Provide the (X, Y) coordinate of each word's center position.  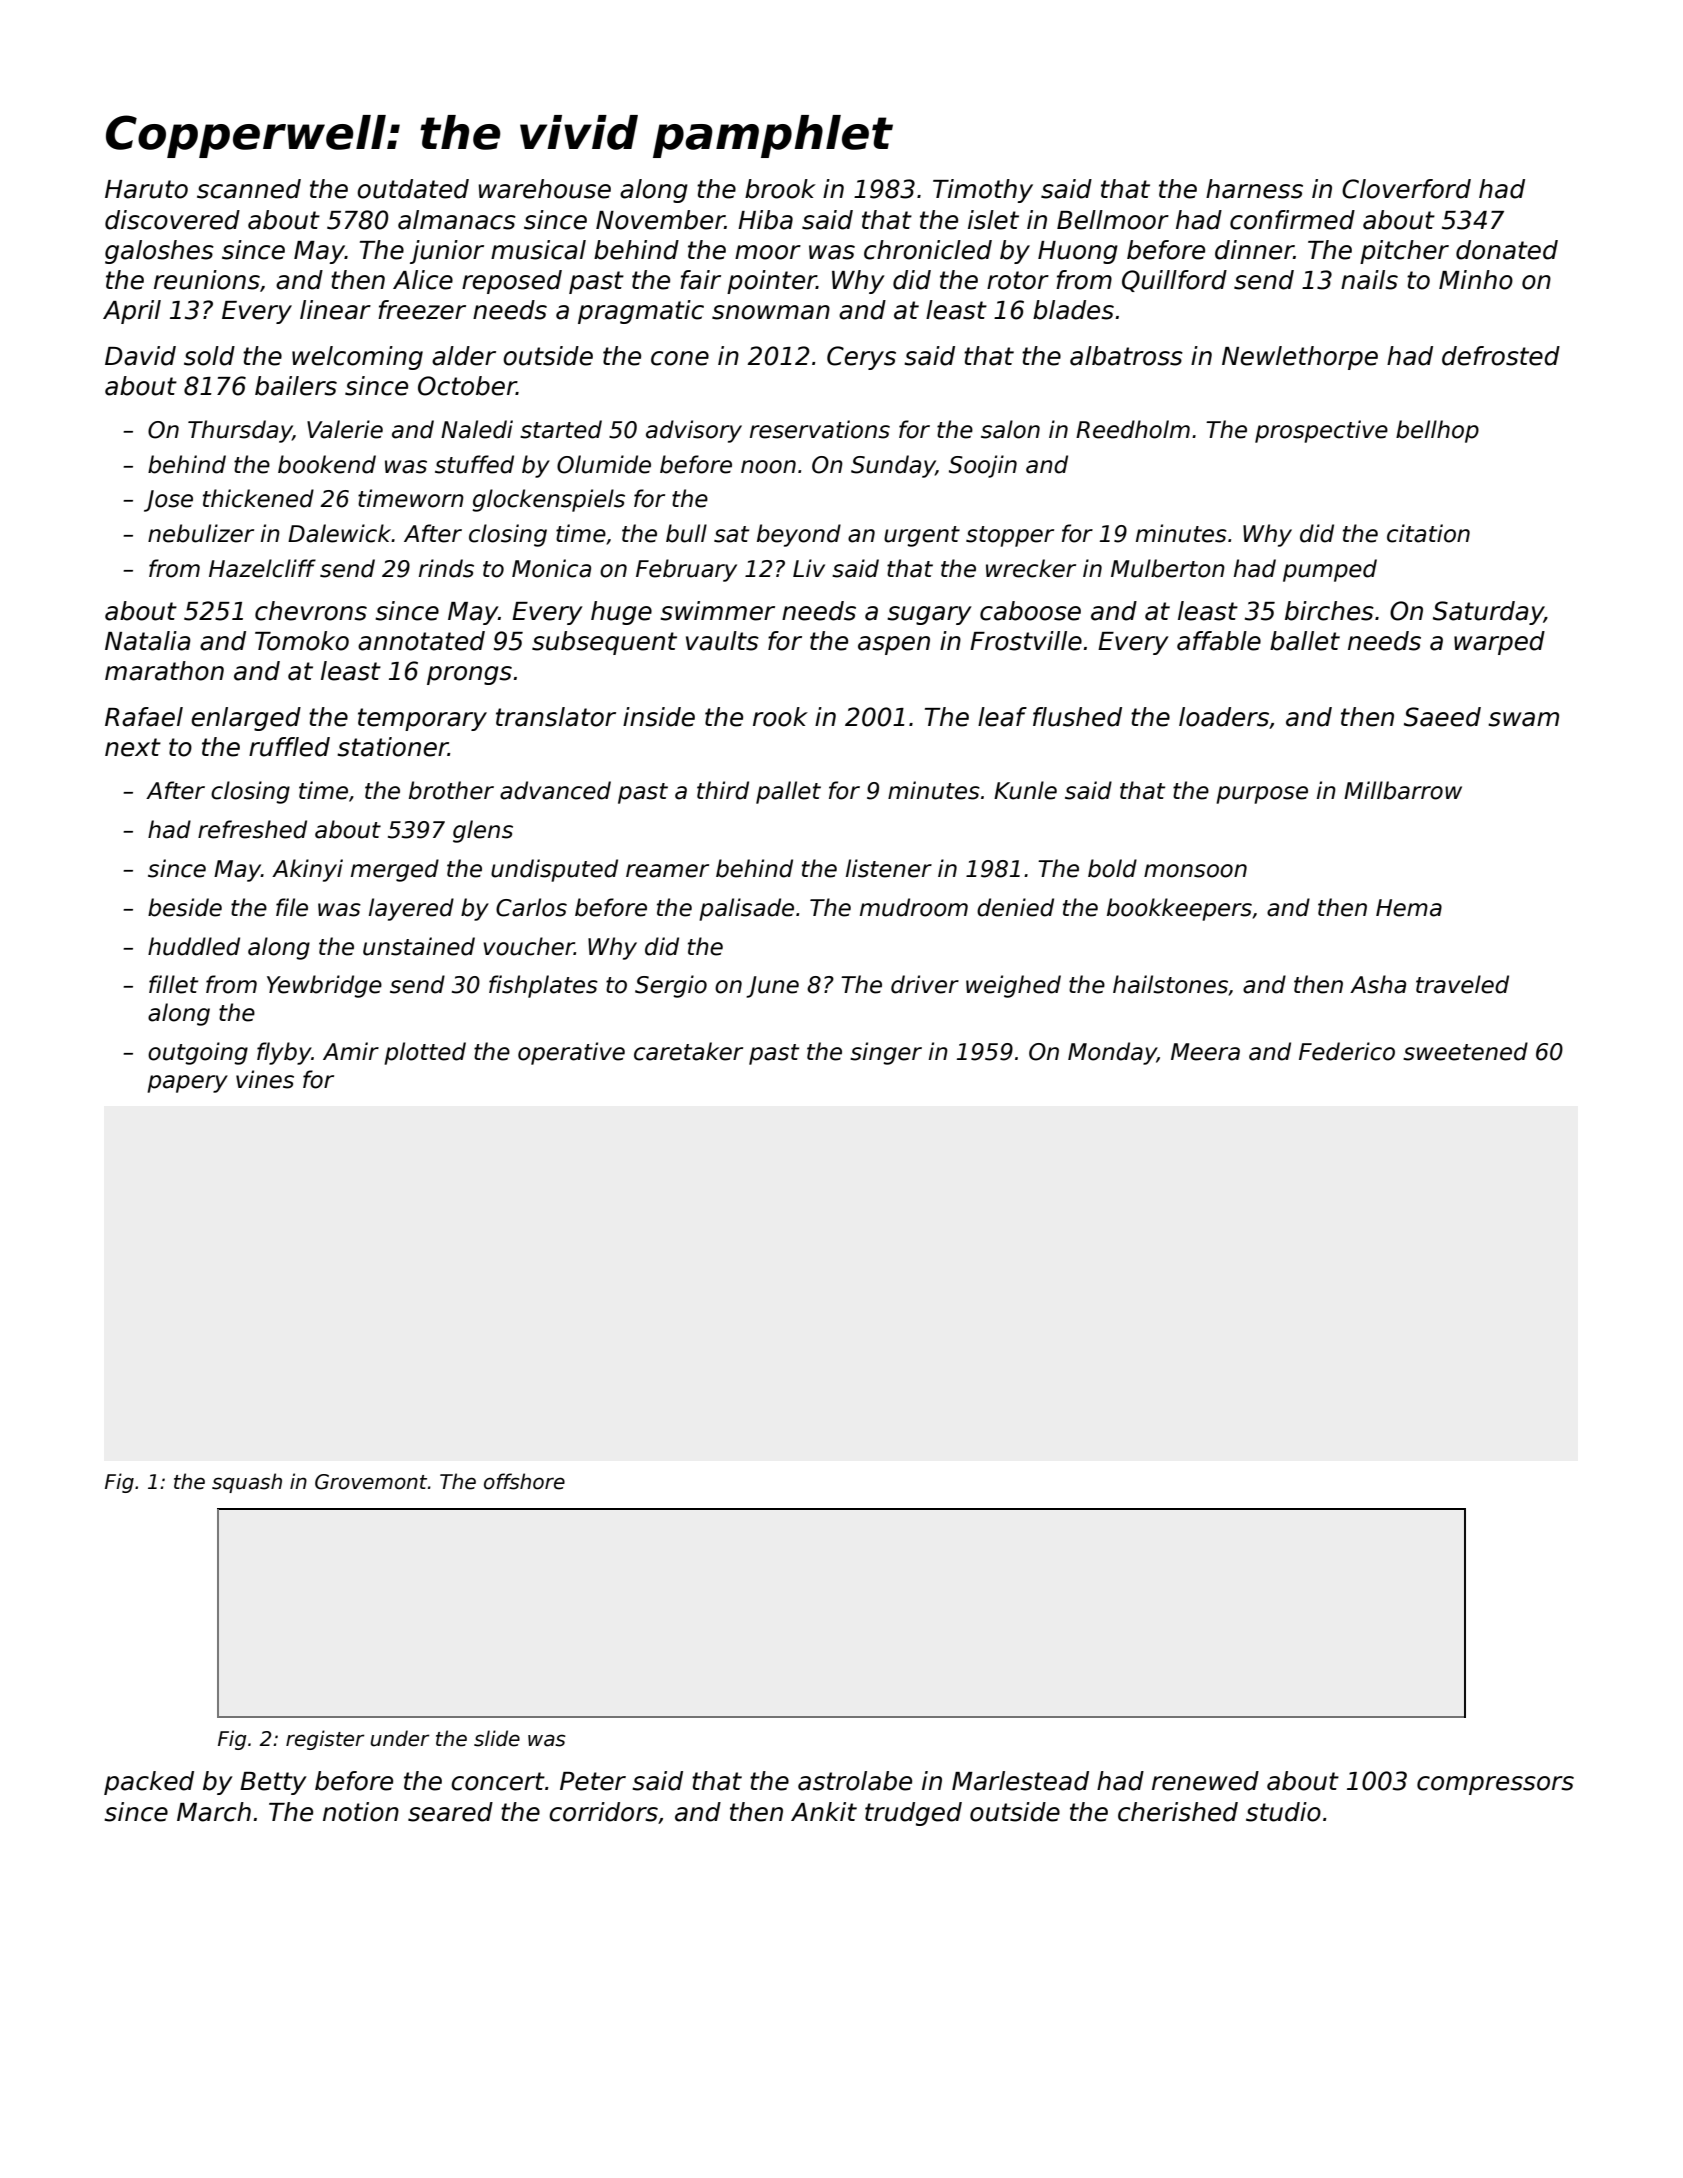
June (772, 987)
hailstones (1170, 984)
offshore (524, 1481)
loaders (1224, 717)
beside (185, 907)
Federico (1347, 1051)
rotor (1018, 280)
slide (497, 1738)
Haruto (146, 189)
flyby (284, 1053)
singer (886, 1053)
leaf (1002, 717)
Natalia (148, 641)
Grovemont (371, 1482)
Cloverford (1406, 189)
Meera (1205, 1052)
